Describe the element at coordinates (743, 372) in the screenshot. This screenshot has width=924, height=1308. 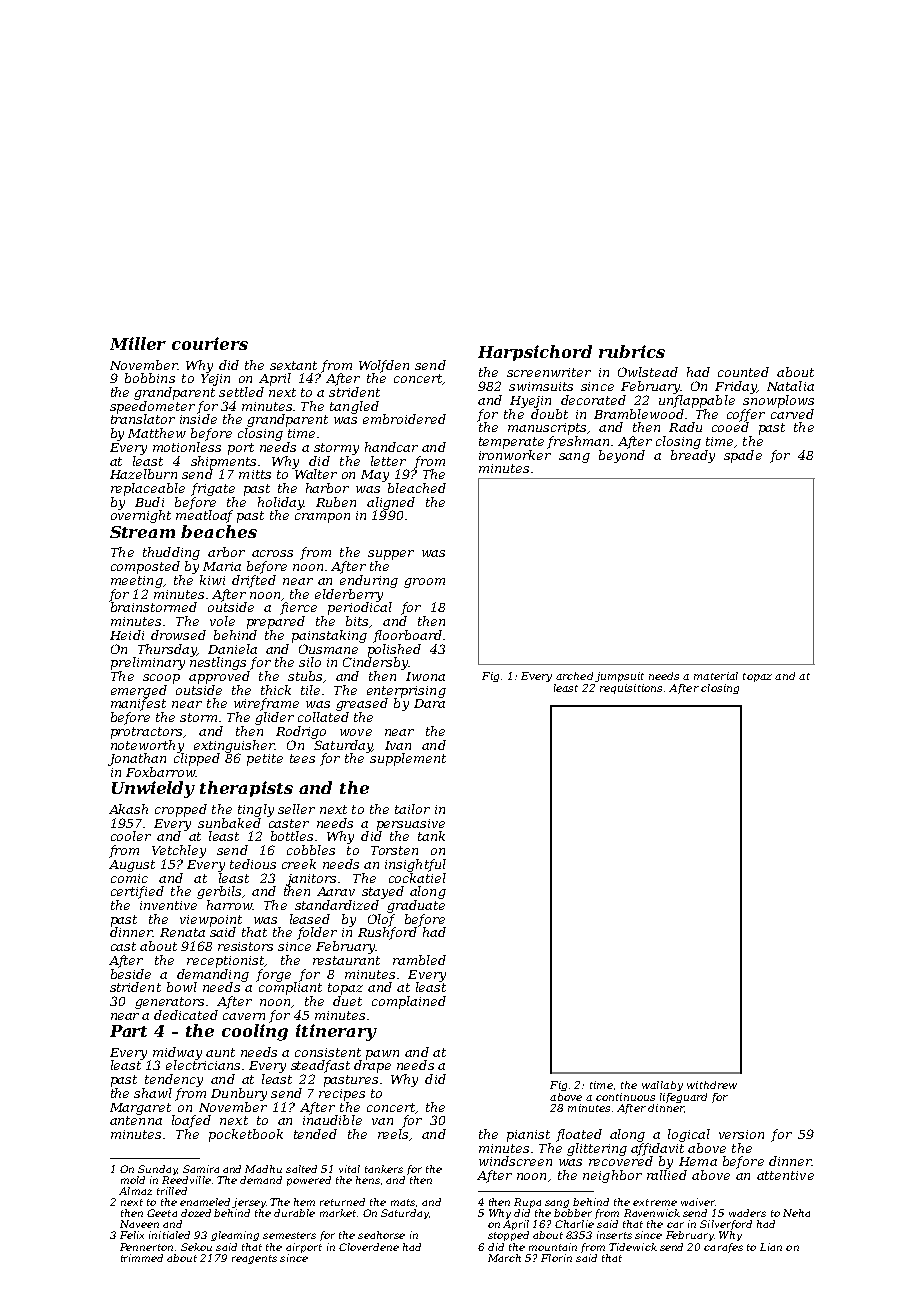
I see `counted` at that location.
